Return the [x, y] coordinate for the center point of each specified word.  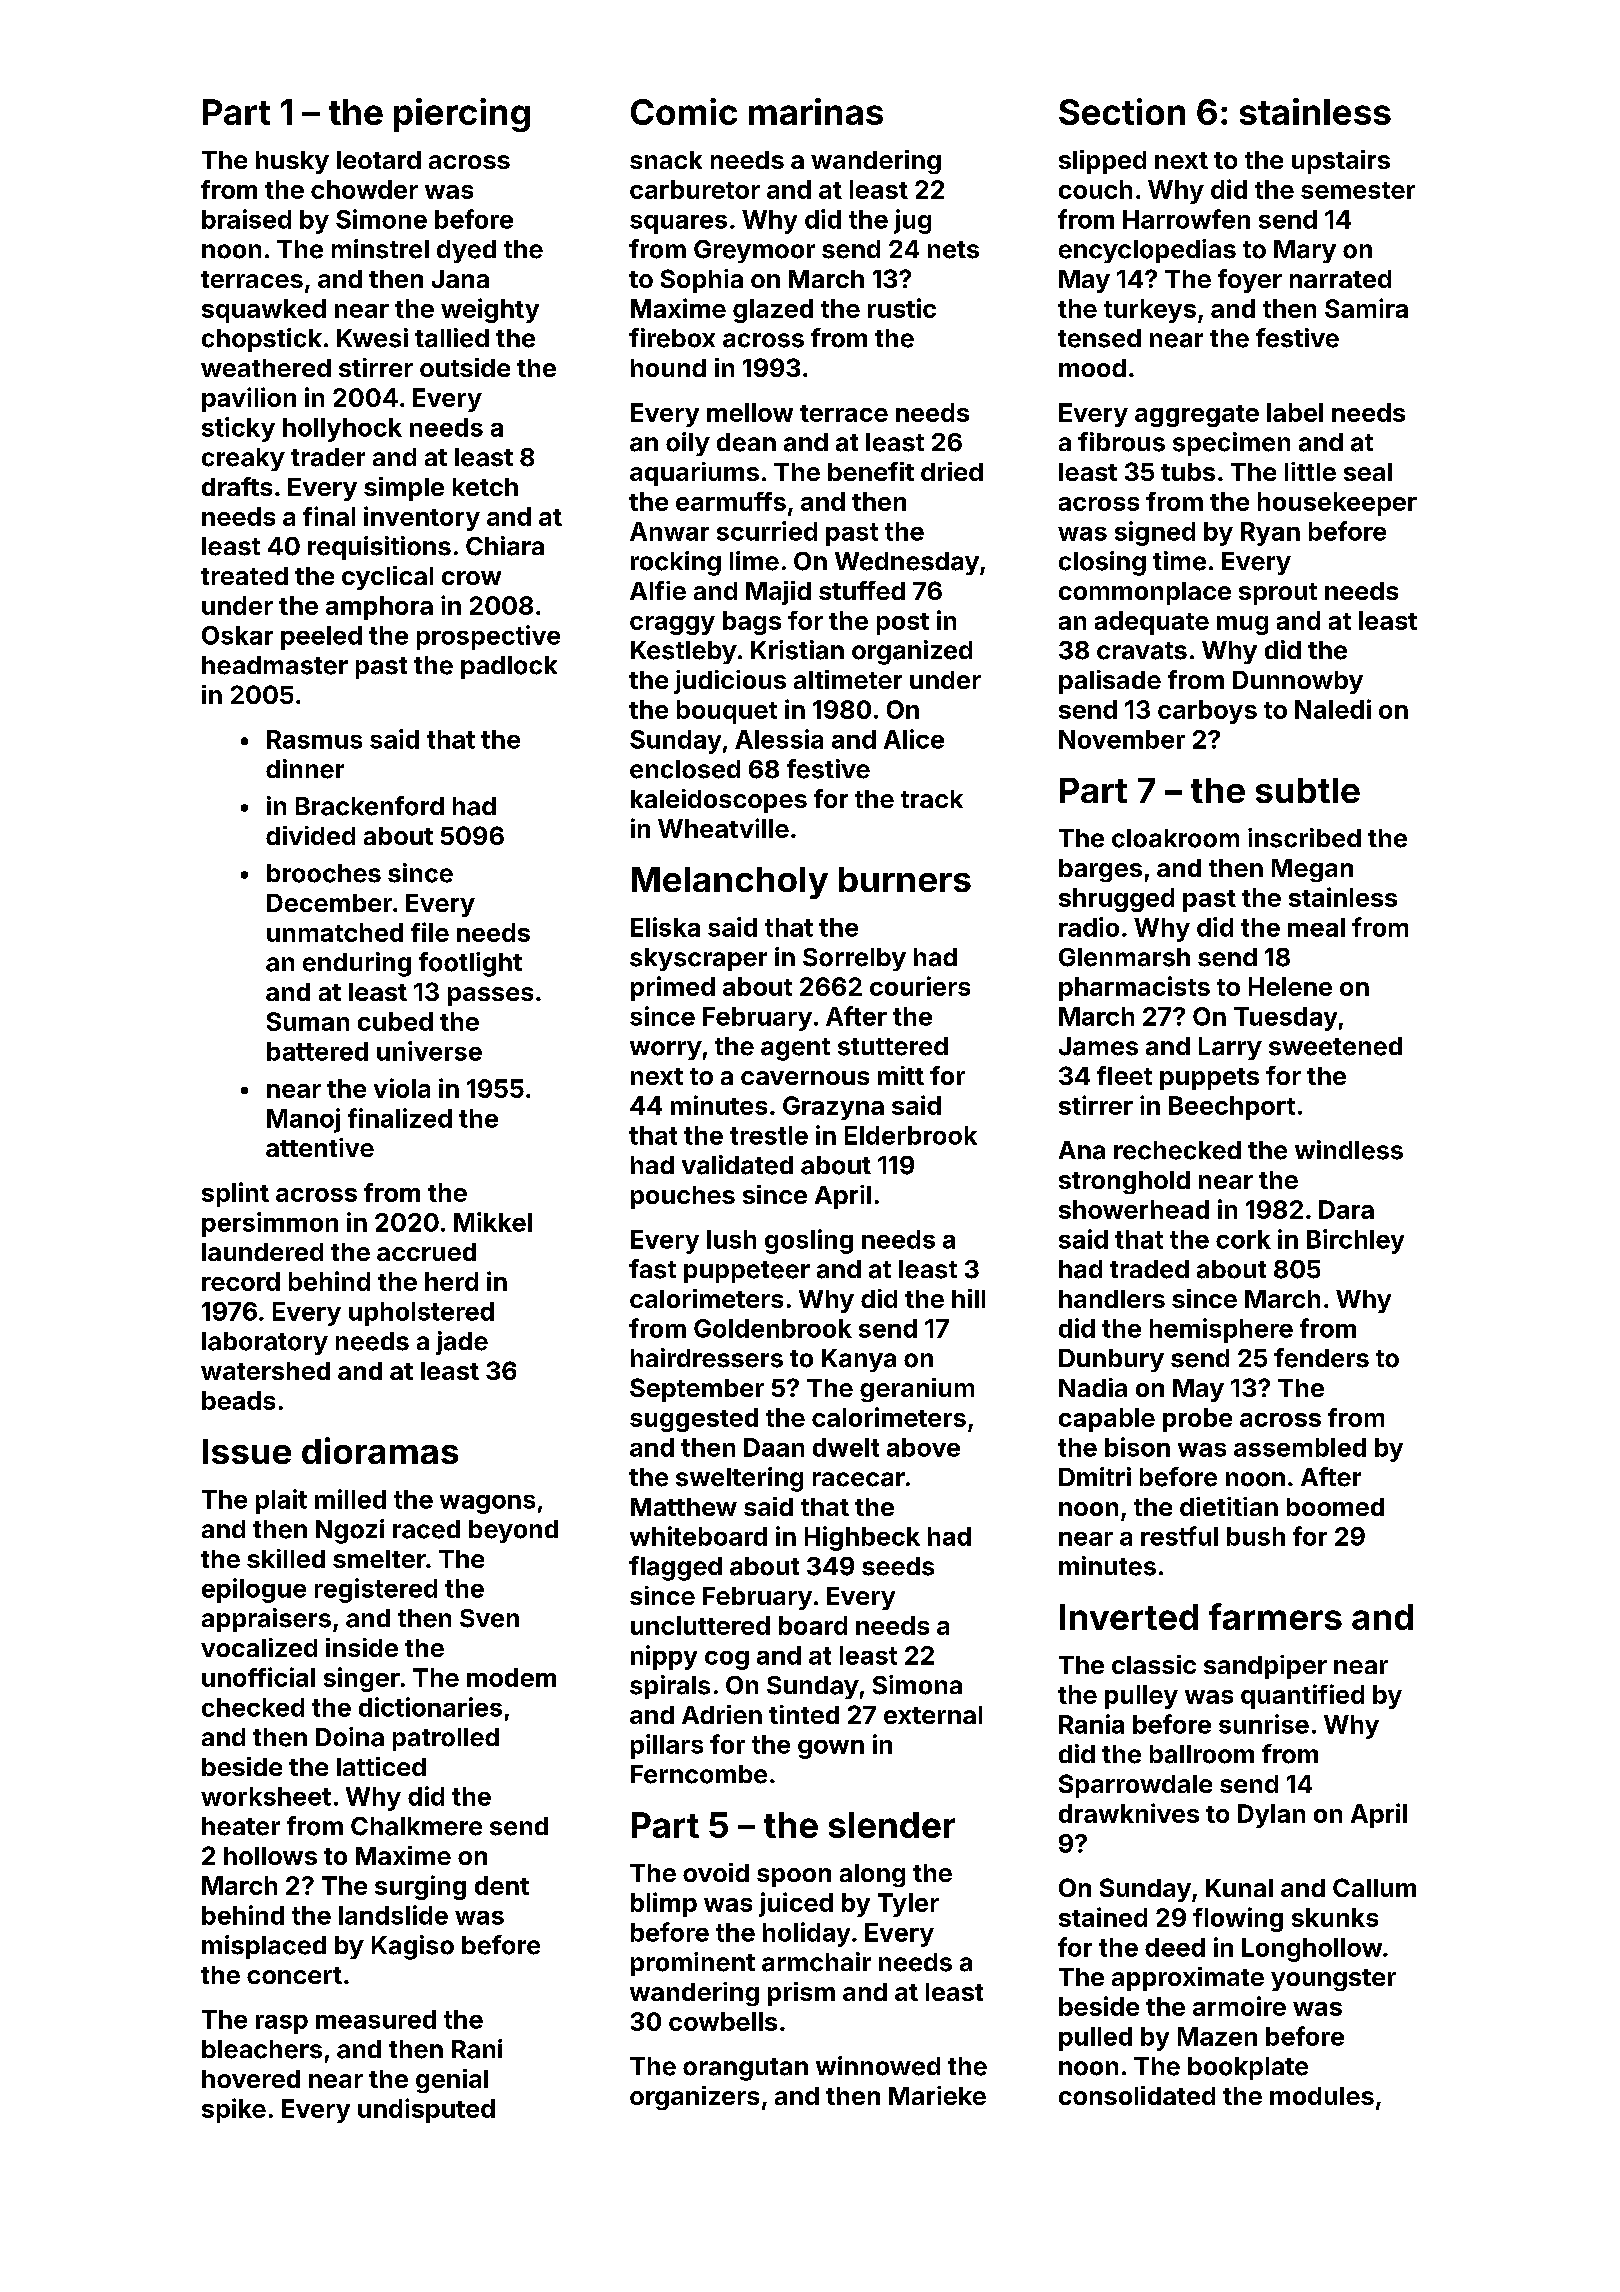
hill [968, 1298]
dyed [466, 251]
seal [1368, 472]
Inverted [1129, 1617]
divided [310, 835]
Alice [914, 739]
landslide [393, 1915]
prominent [693, 1964]
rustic [902, 308]
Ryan [1270, 534]
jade [462, 1343]
